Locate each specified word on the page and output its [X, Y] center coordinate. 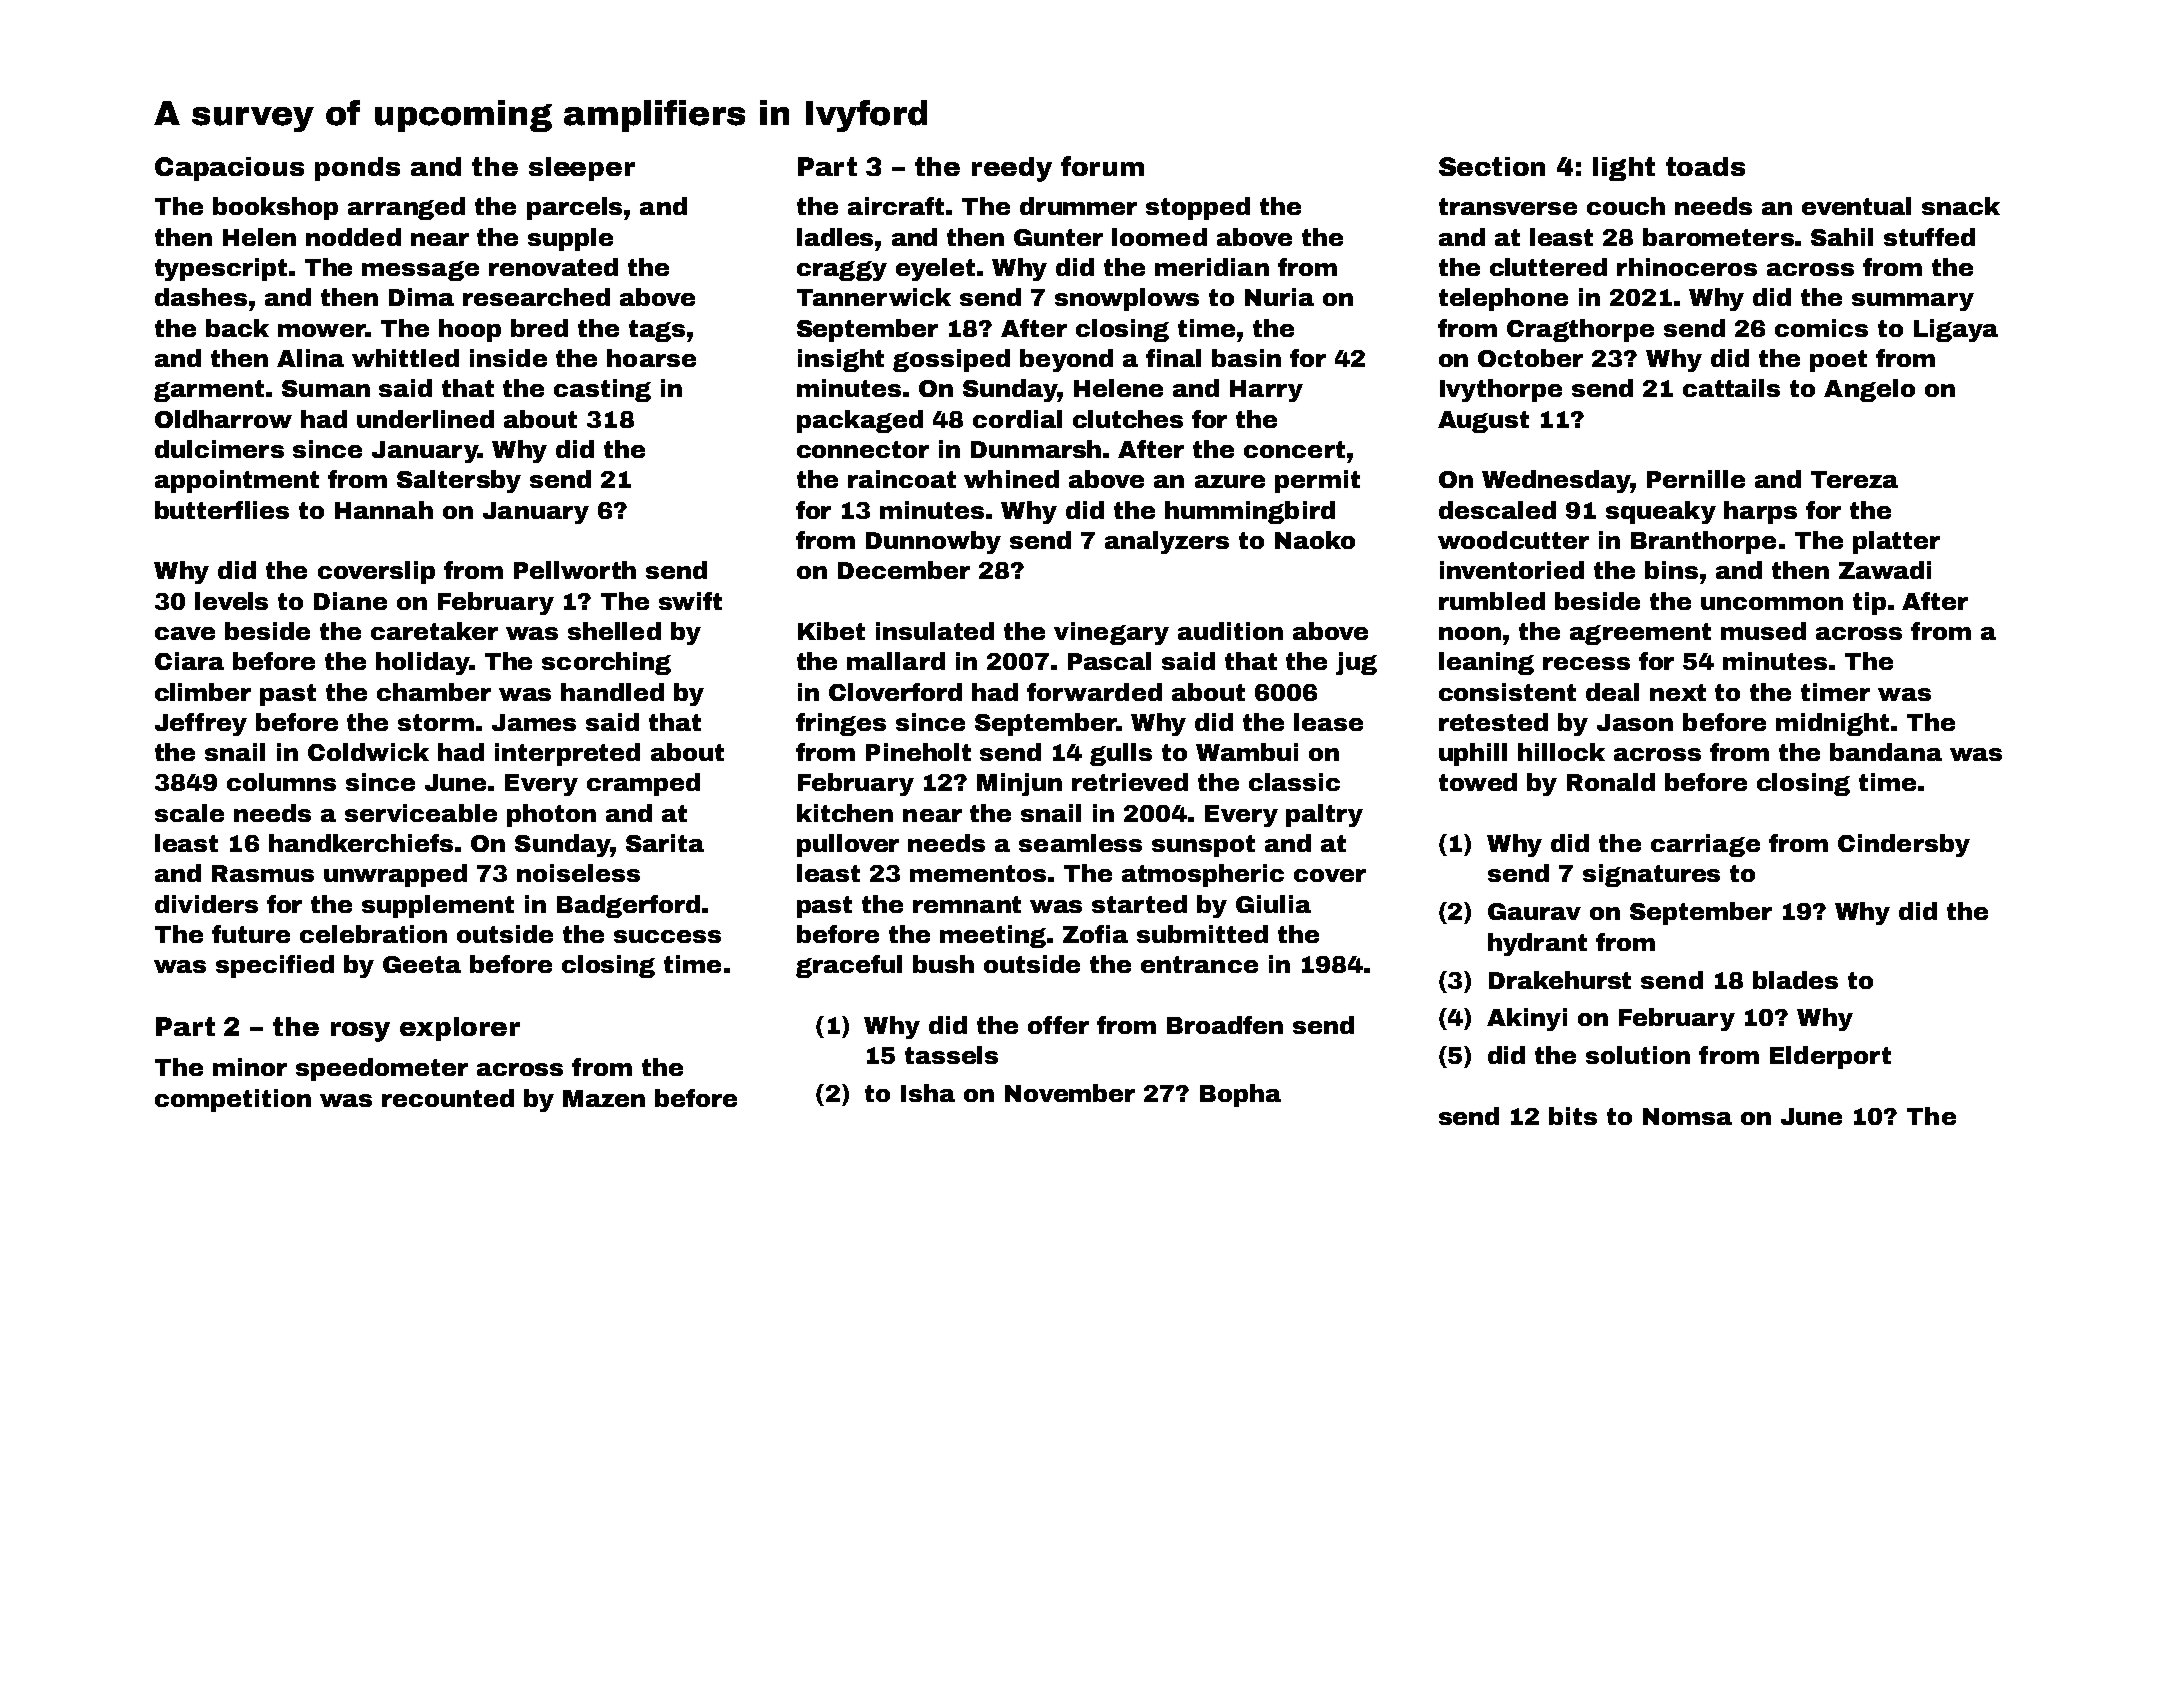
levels [231, 601]
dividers [206, 904]
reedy [1012, 169]
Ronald [1611, 782]
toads [1705, 166]
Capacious [229, 169]
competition [233, 1100]
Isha [928, 1093]
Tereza [1854, 479]
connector [863, 449]
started [1139, 904]
